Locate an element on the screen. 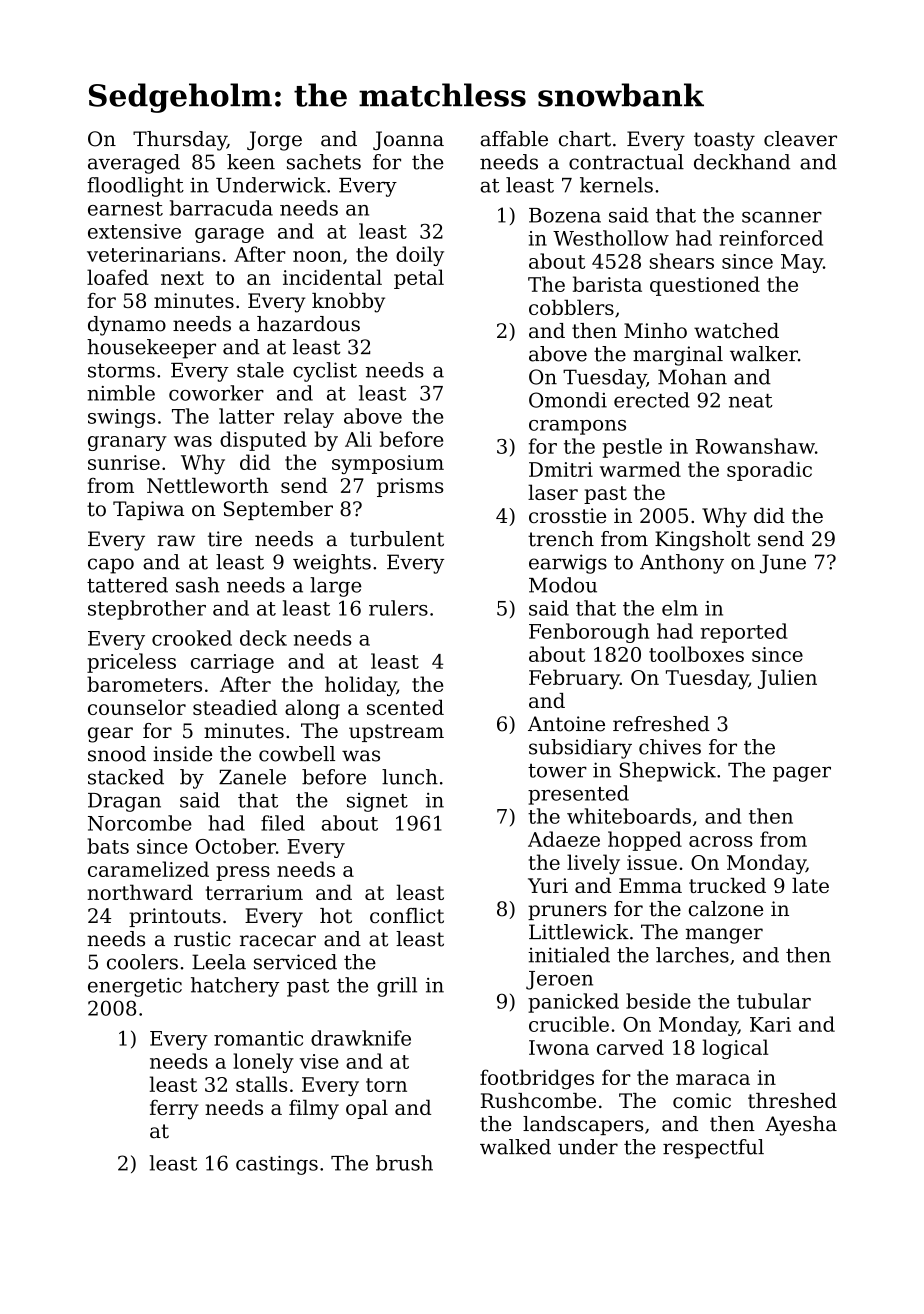 This screenshot has width=924, height=1314. reinforced is located at coordinates (771, 238).
